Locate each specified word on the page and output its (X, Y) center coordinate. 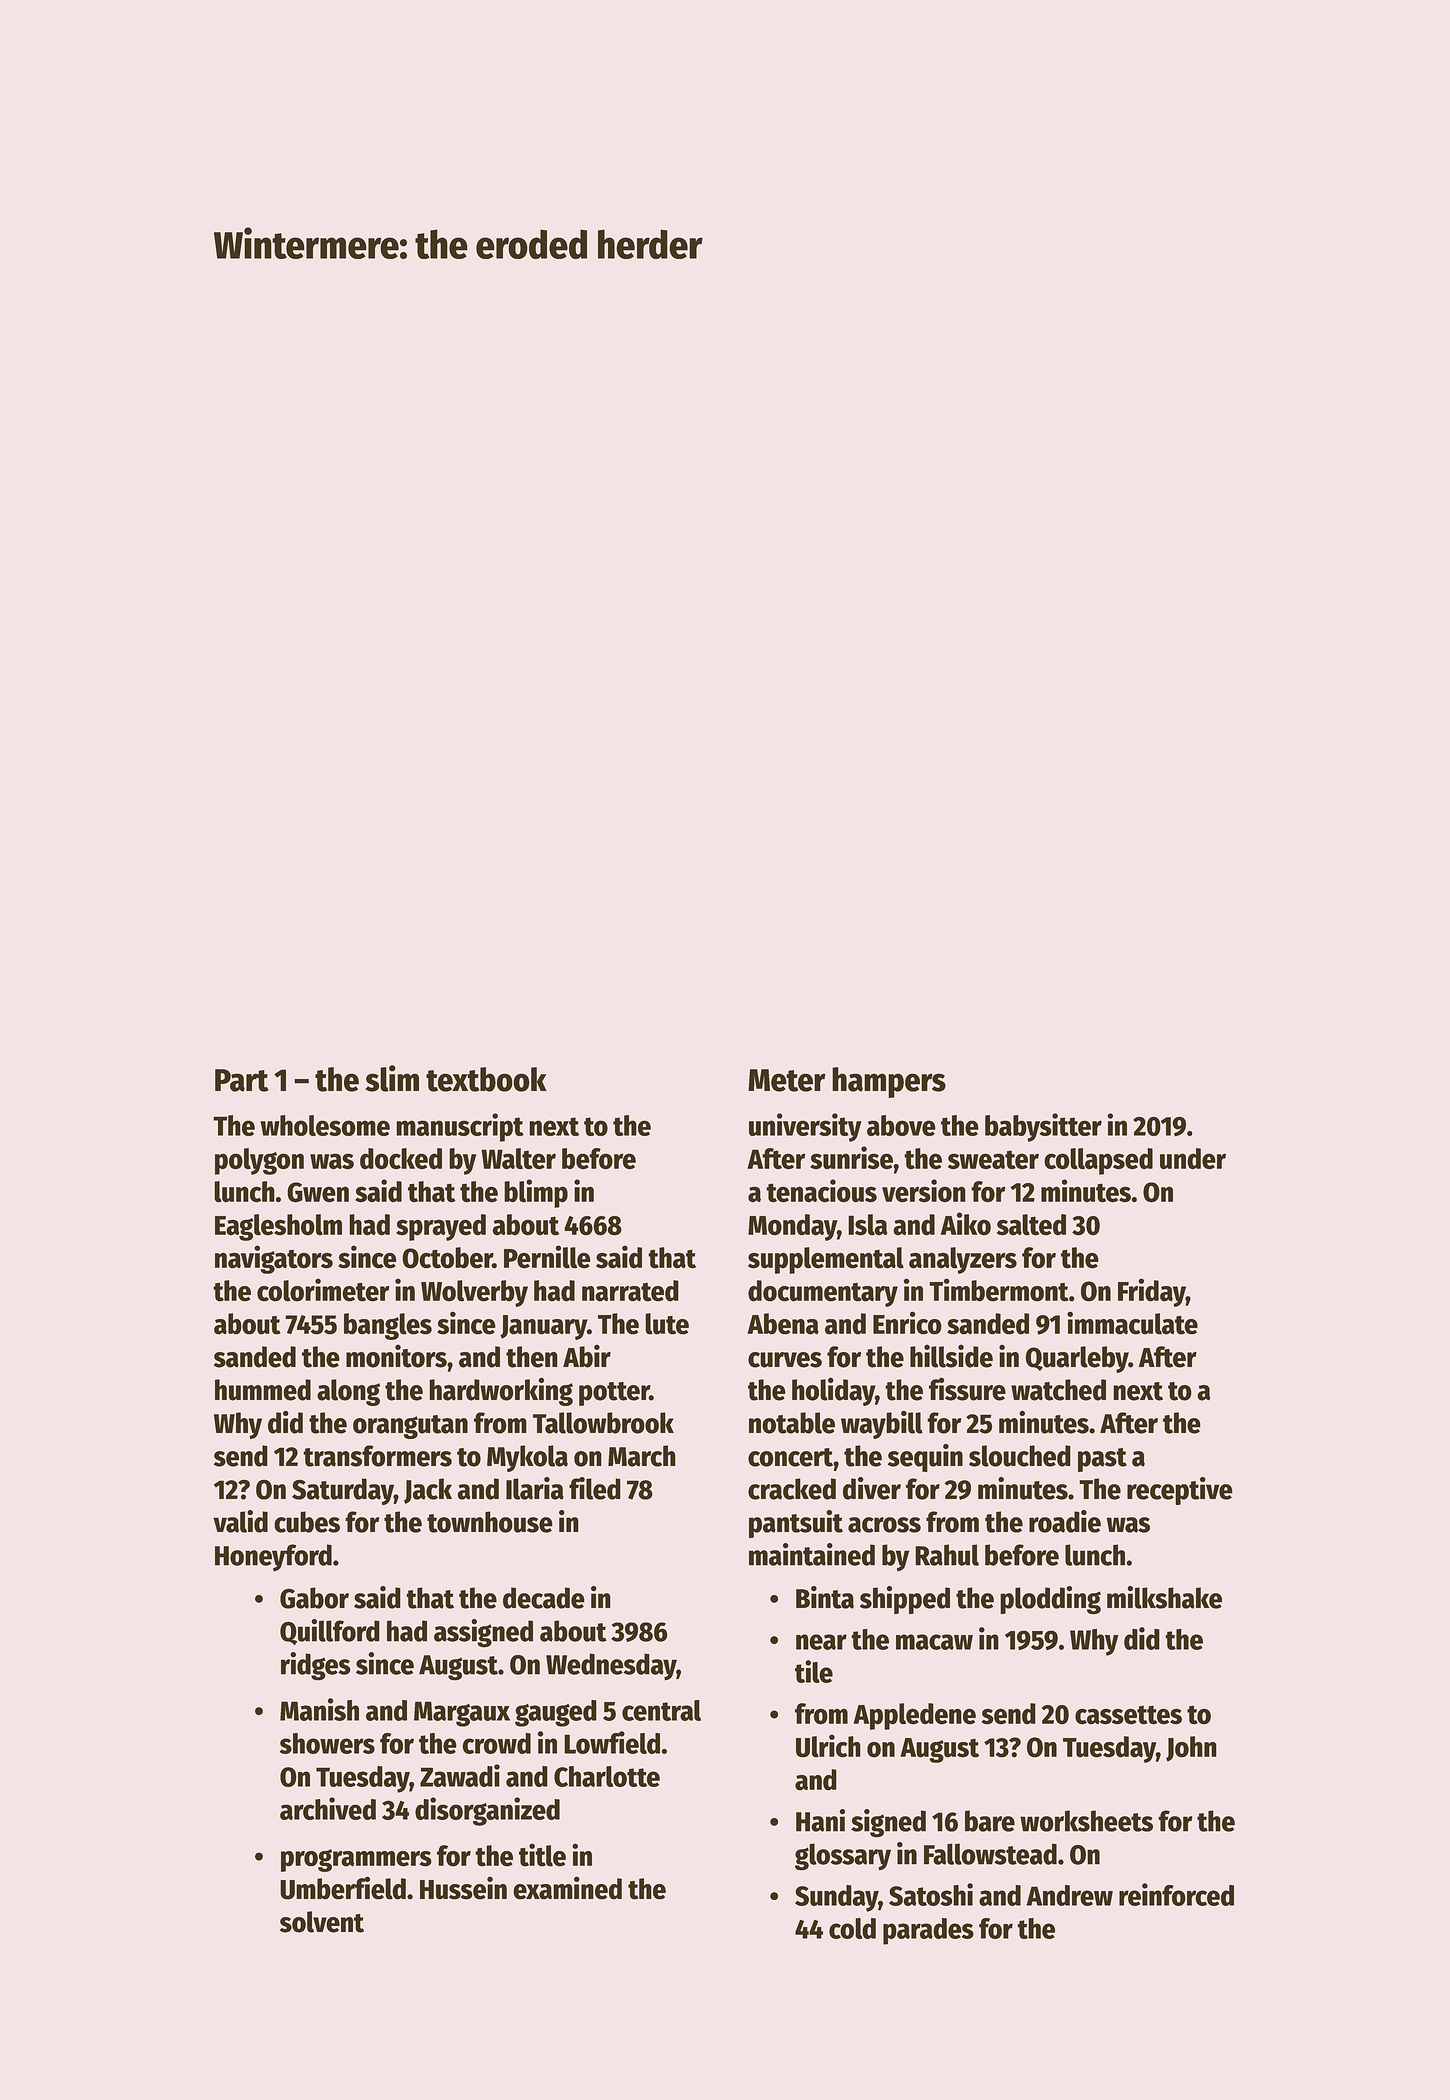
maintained (812, 1554)
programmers (356, 1860)
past (1102, 1460)
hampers (889, 1082)
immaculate (1132, 1323)
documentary (823, 1293)
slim (392, 1078)
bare (990, 1821)
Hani (820, 1820)
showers (327, 1743)
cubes (307, 1522)
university (805, 1127)
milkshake (1164, 1597)
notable (792, 1423)
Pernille (547, 1257)
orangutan (410, 1427)
